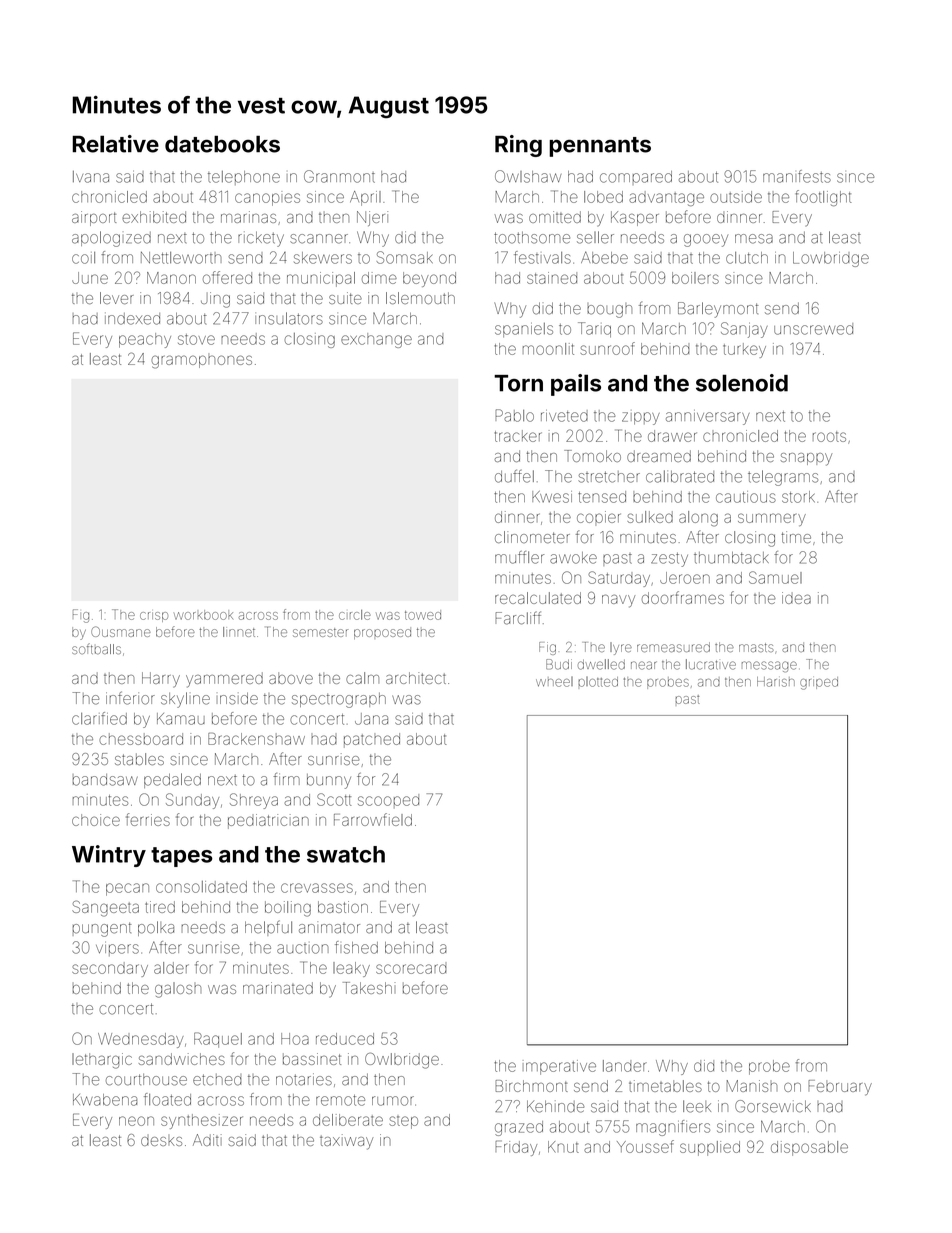  Describe the element at coordinates (376, 340) in the image. I see `exchange` at that location.
